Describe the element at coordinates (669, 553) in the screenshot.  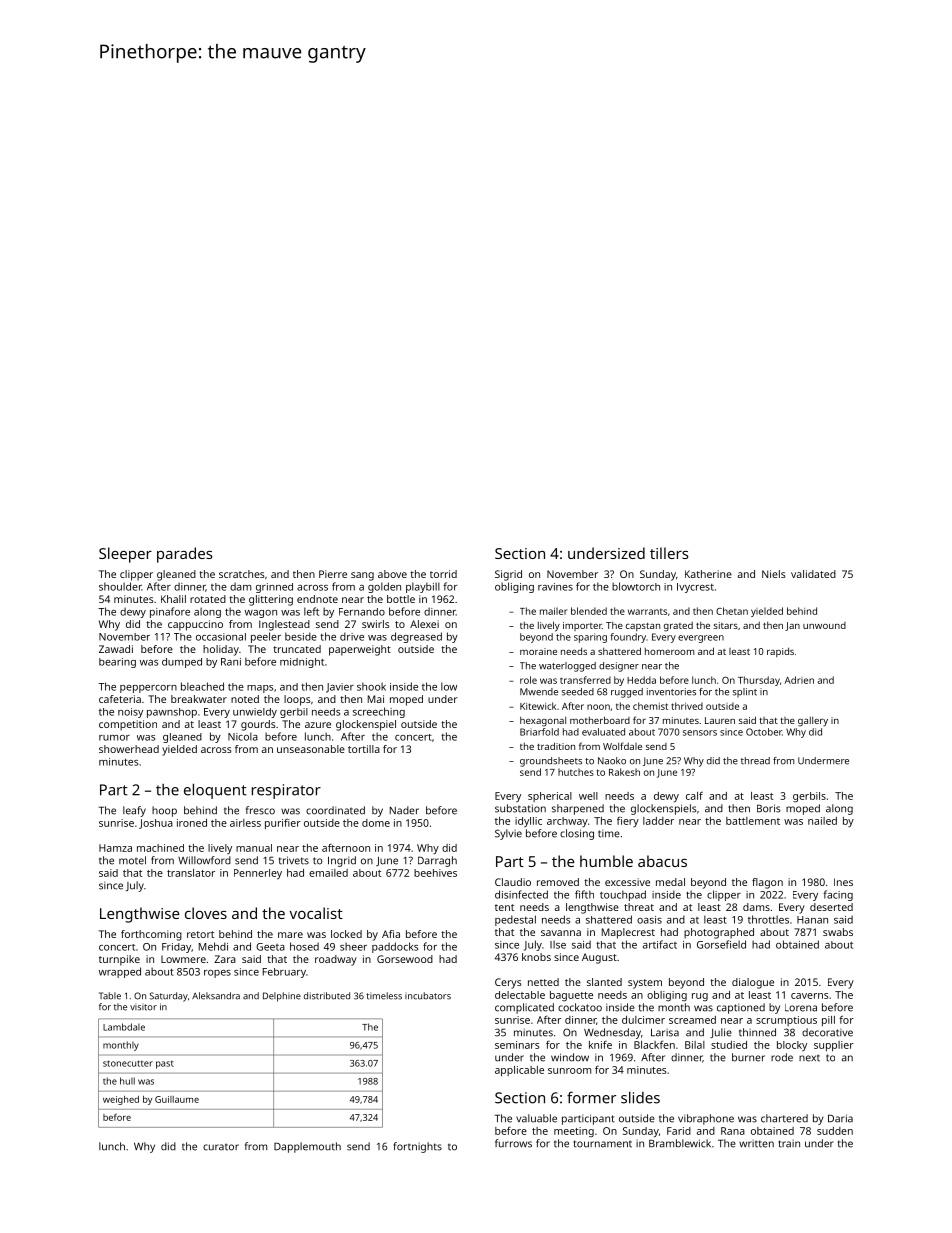
I see `tillers` at that location.
